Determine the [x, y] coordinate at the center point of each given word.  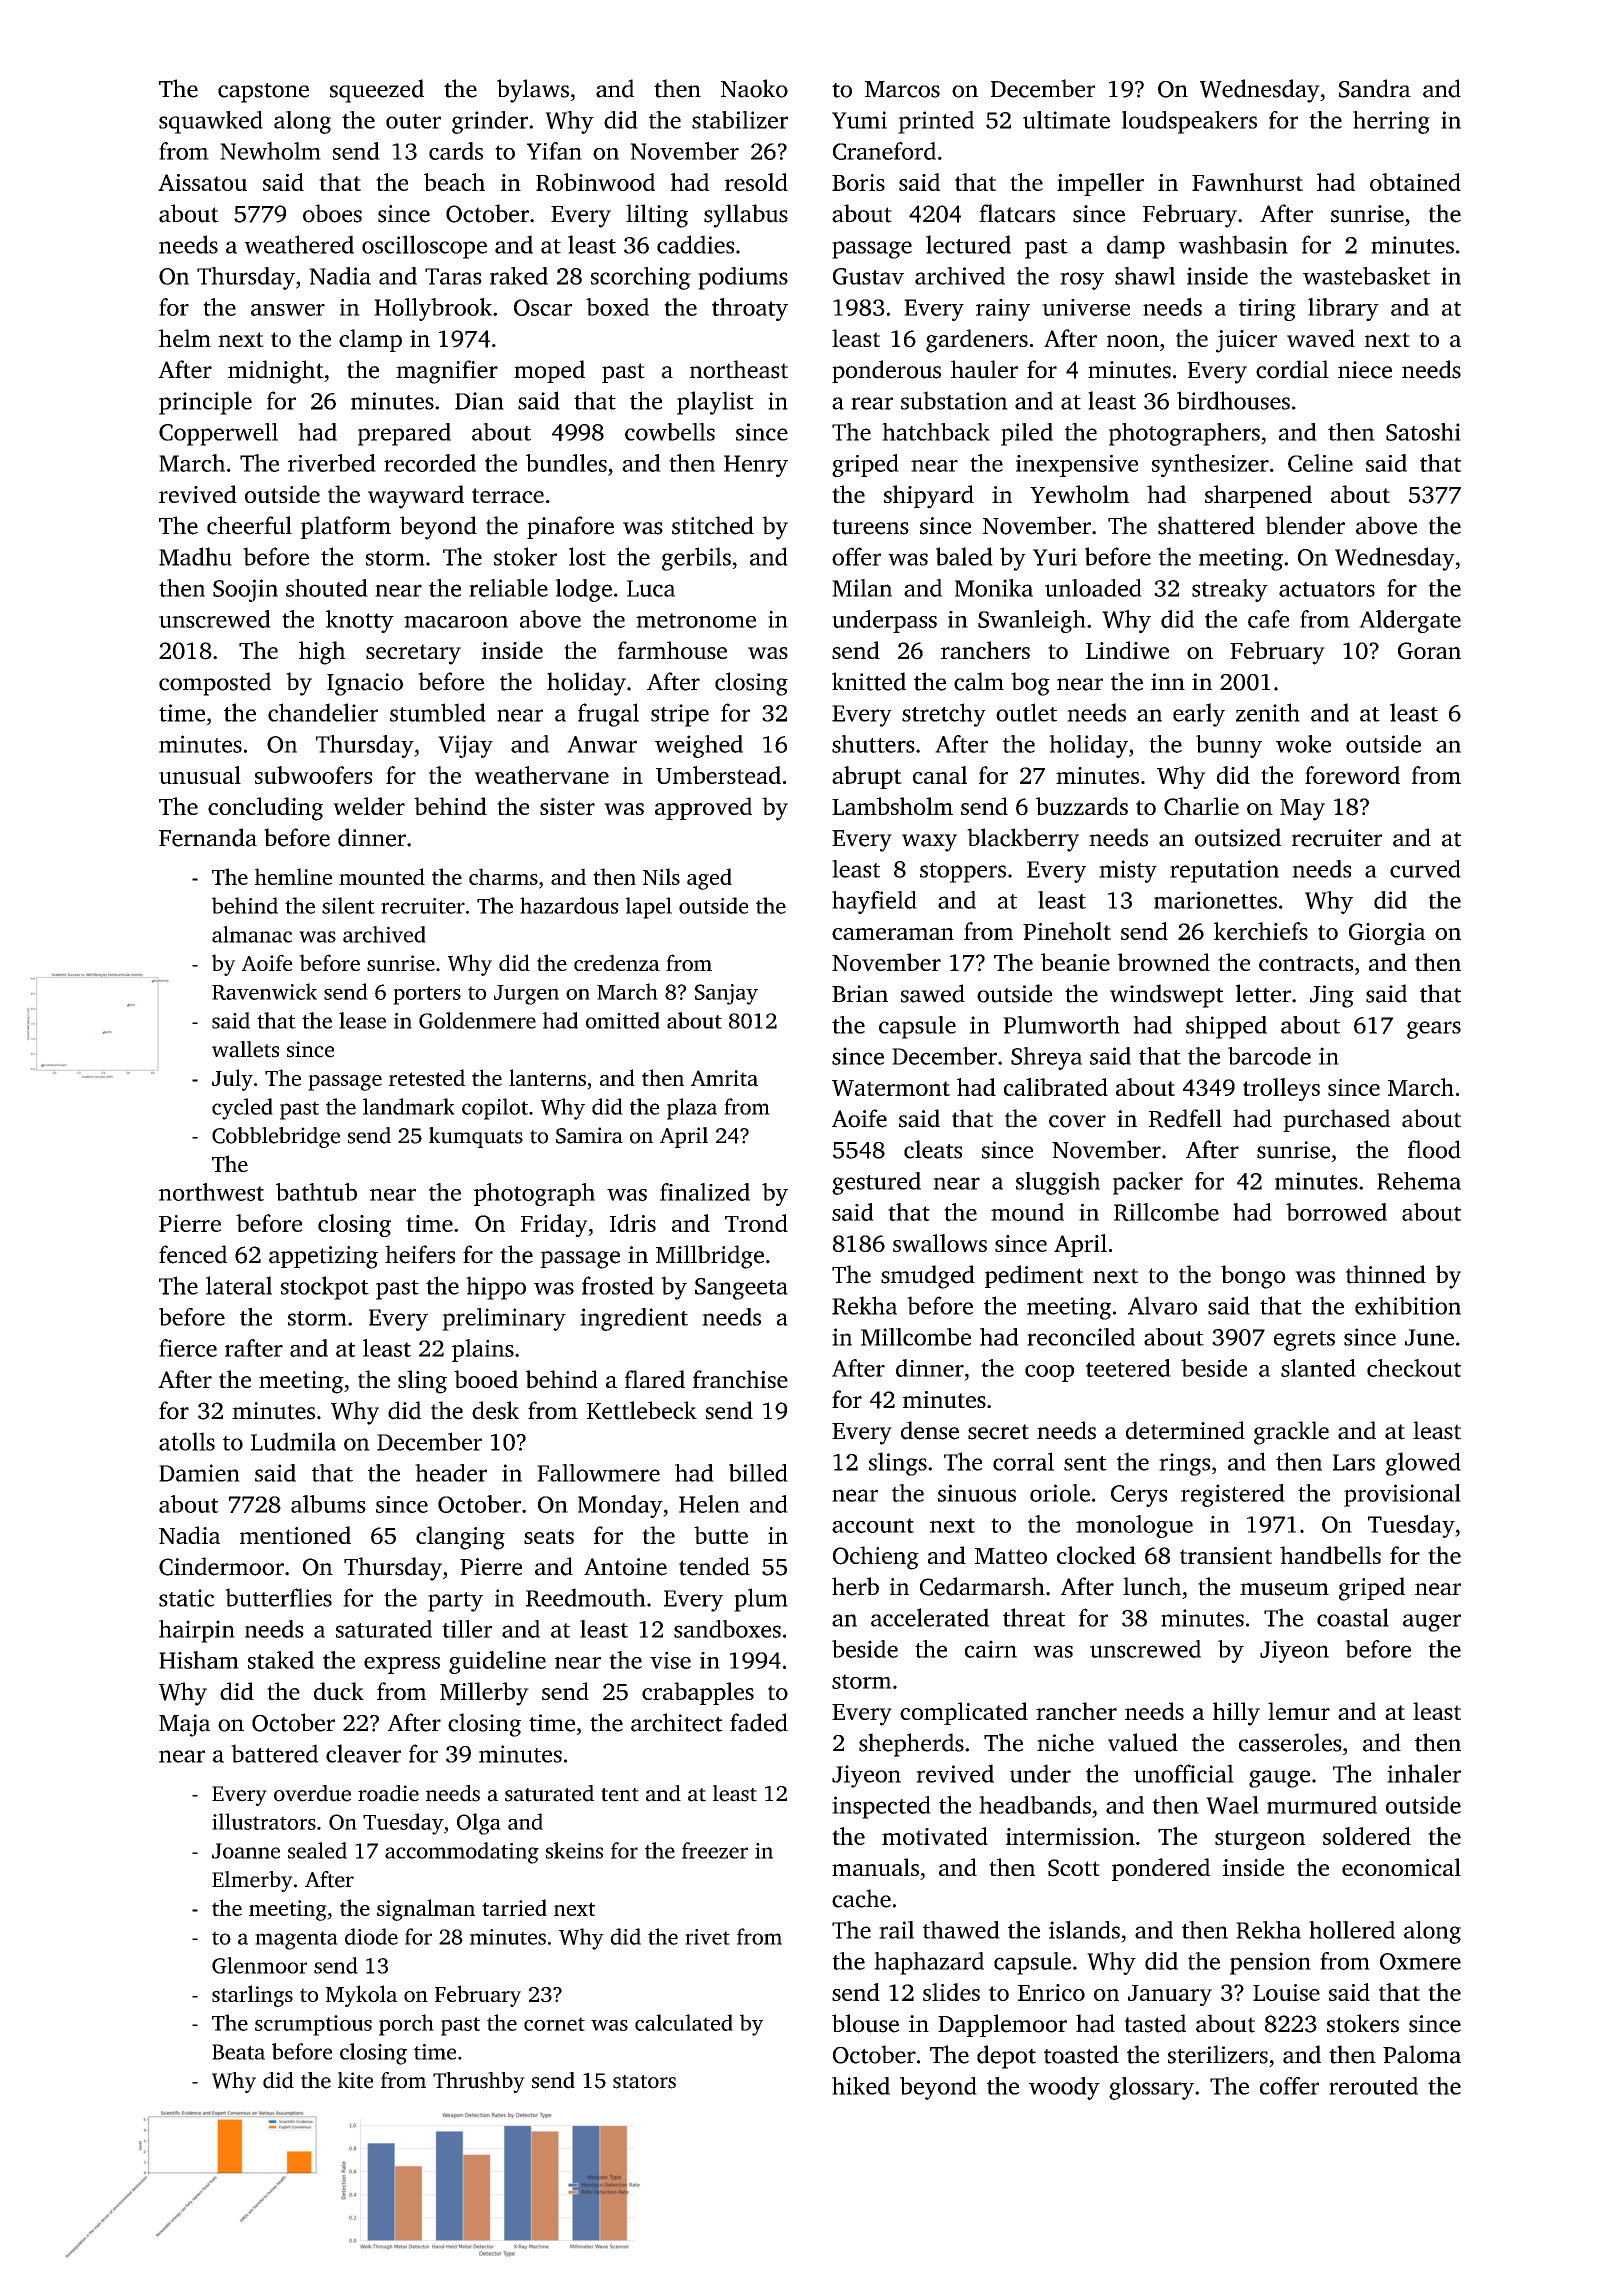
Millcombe [916, 1337]
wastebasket [1366, 276]
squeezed [377, 91]
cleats [933, 1149]
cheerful [249, 525]
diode [371, 1936]
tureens [870, 527]
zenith [1268, 712]
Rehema [1419, 1181]
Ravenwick [264, 991]
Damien [199, 1473]
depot [1006, 2057]
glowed [1423, 1464]
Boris [858, 182]
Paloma [1422, 2054]
